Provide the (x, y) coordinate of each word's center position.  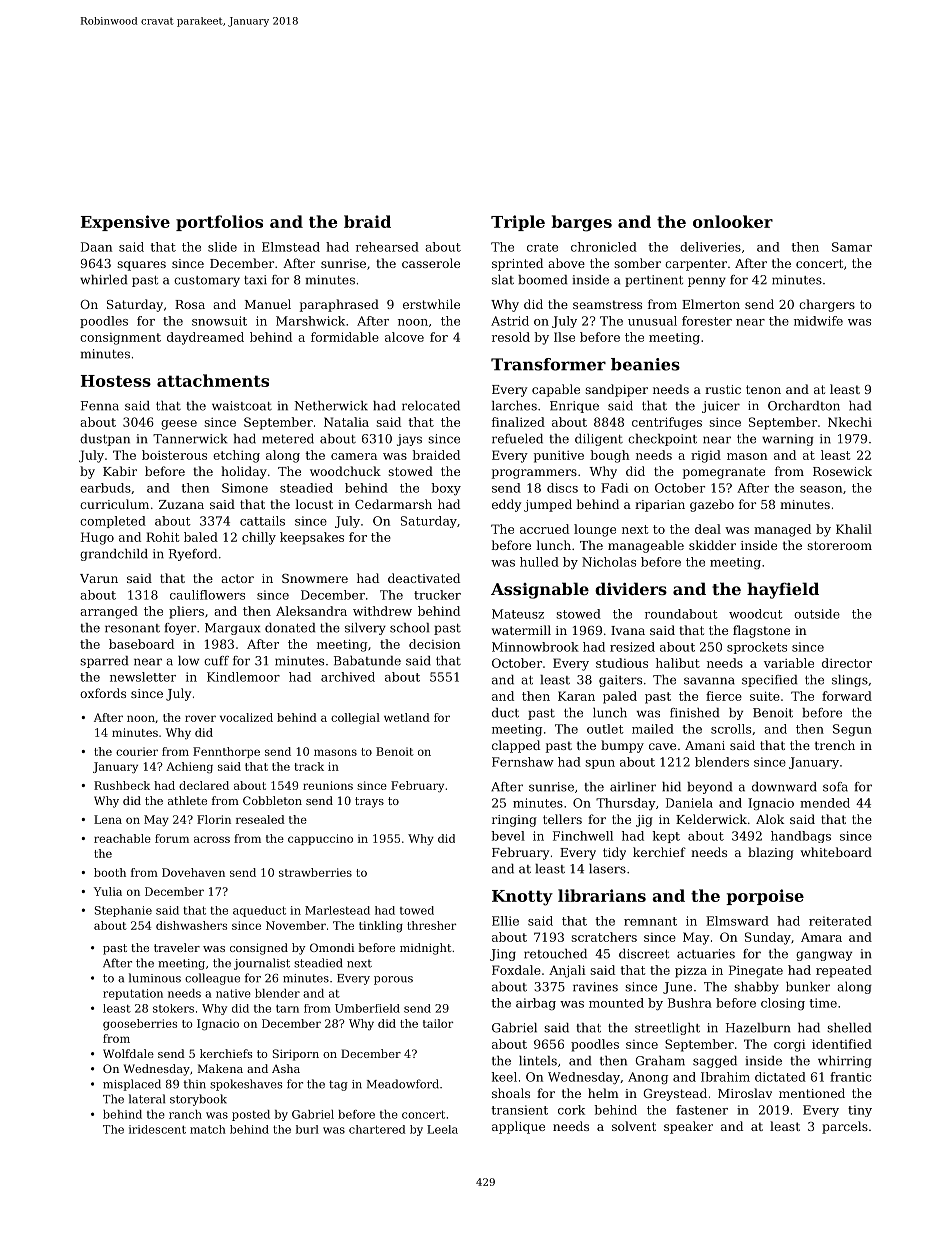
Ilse (564, 337)
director (847, 663)
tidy (614, 853)
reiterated (840, 921)
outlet (605, 729)
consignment (120, 339)
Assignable (540, 590)
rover (200, 718)
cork (571, 1110)
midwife (818, 321)
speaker (688, 1127)
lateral (147, 1099)
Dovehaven (193, 872)
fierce (724, 696)
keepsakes (312, 538)
